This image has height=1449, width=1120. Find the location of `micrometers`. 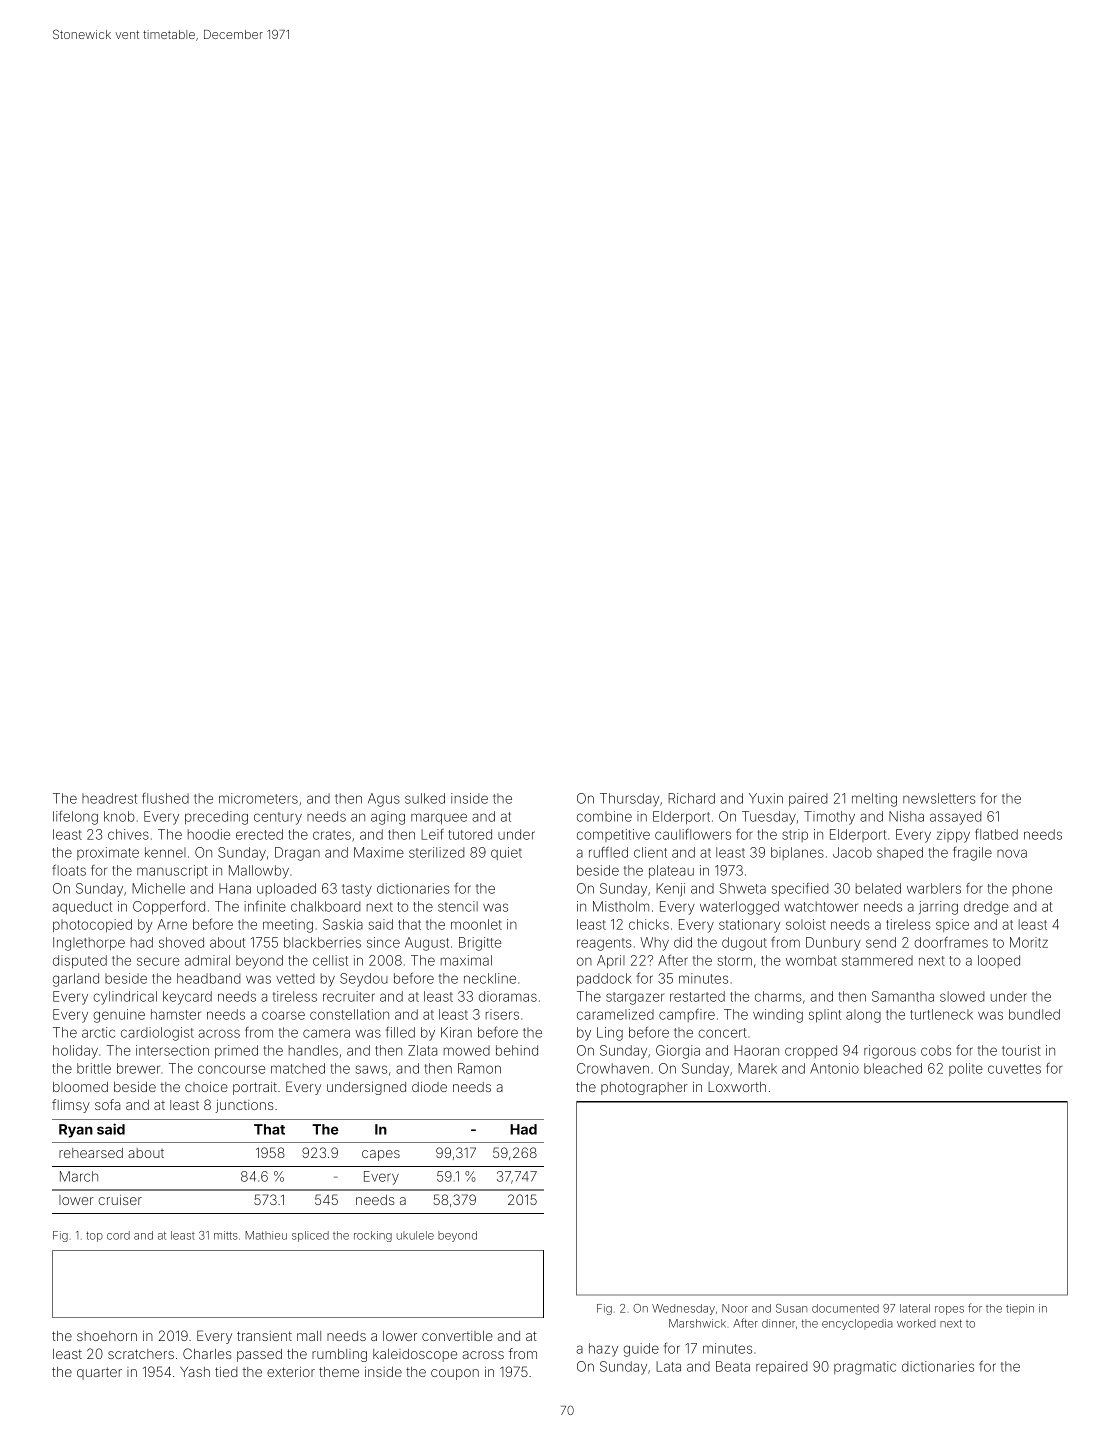

micrometers is located at coordinates (258, 798).
